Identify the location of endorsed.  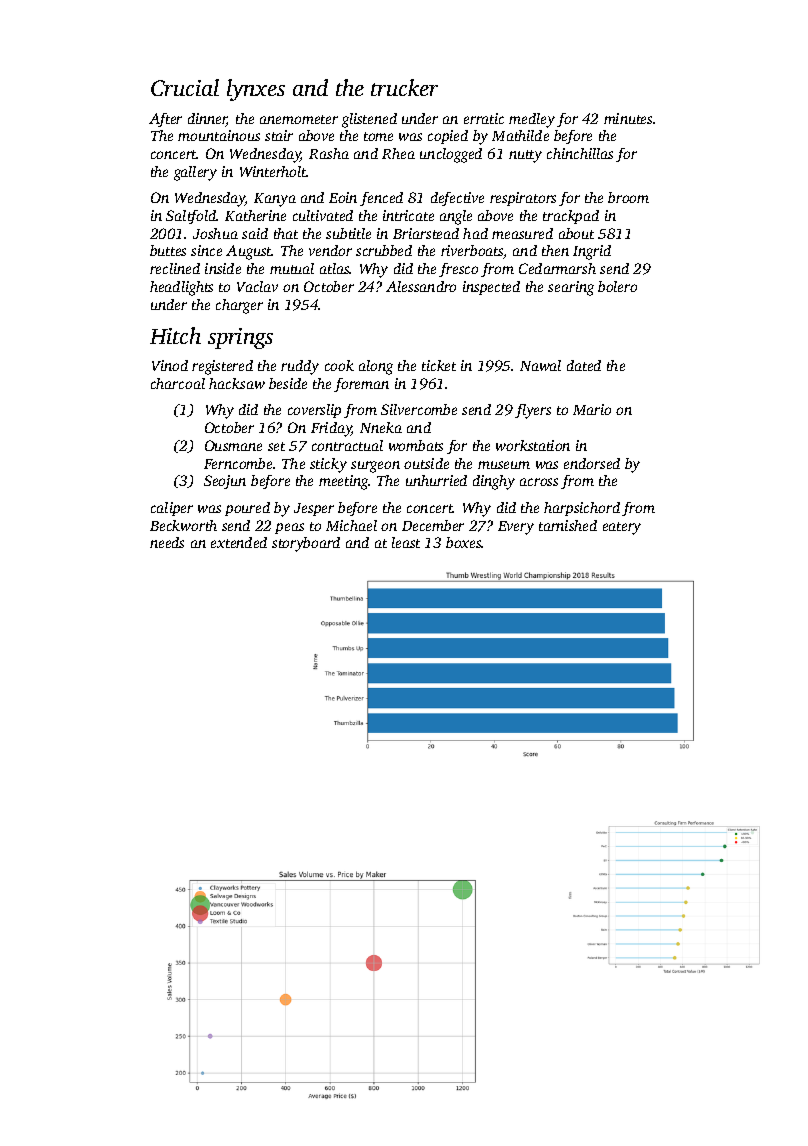
(592, 463).
